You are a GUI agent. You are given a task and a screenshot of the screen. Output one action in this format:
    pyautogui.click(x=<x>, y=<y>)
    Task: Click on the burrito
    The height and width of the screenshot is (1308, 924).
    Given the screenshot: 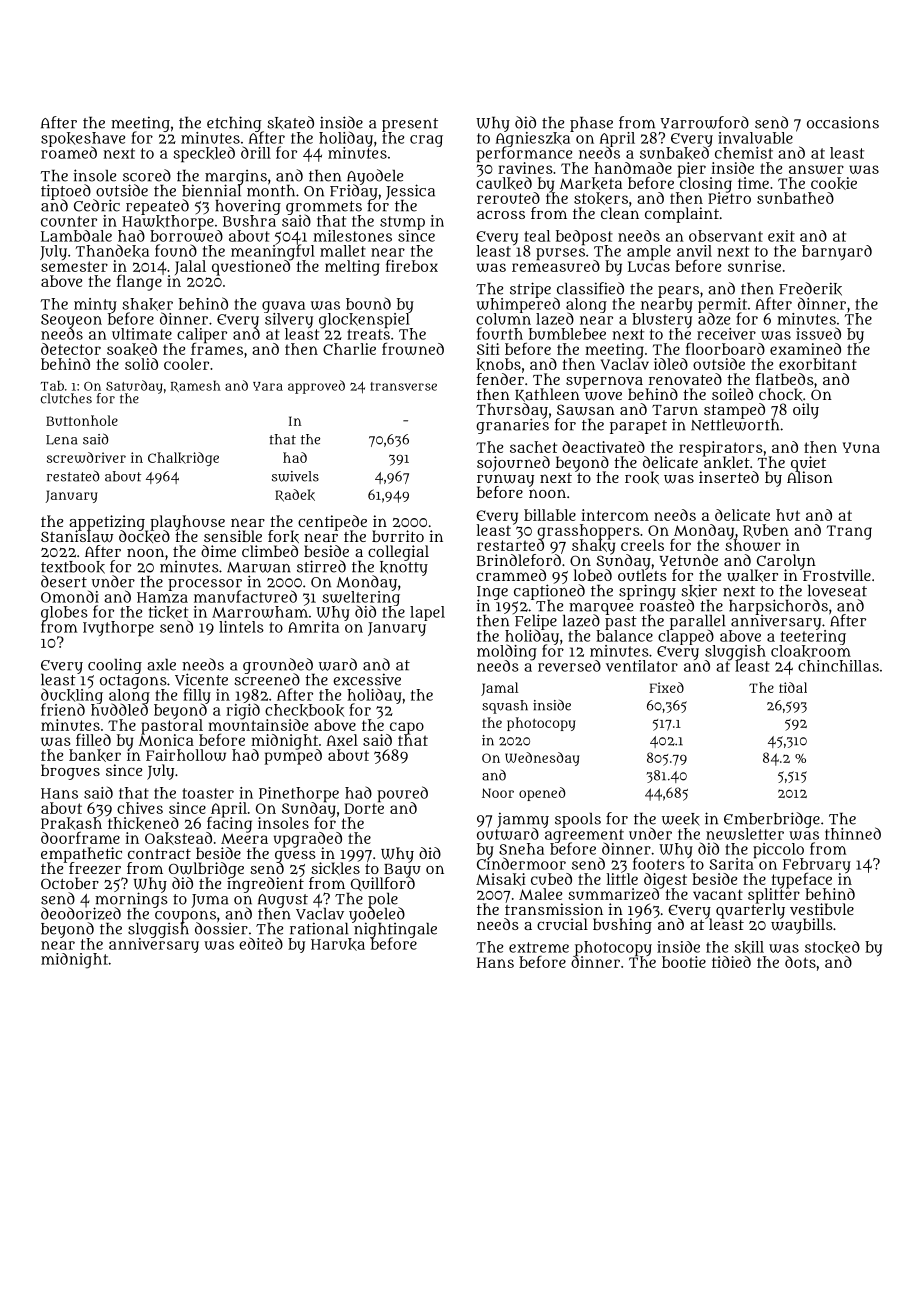 What is the action you would take?
    pyautogui.click(x=398, y=536)
